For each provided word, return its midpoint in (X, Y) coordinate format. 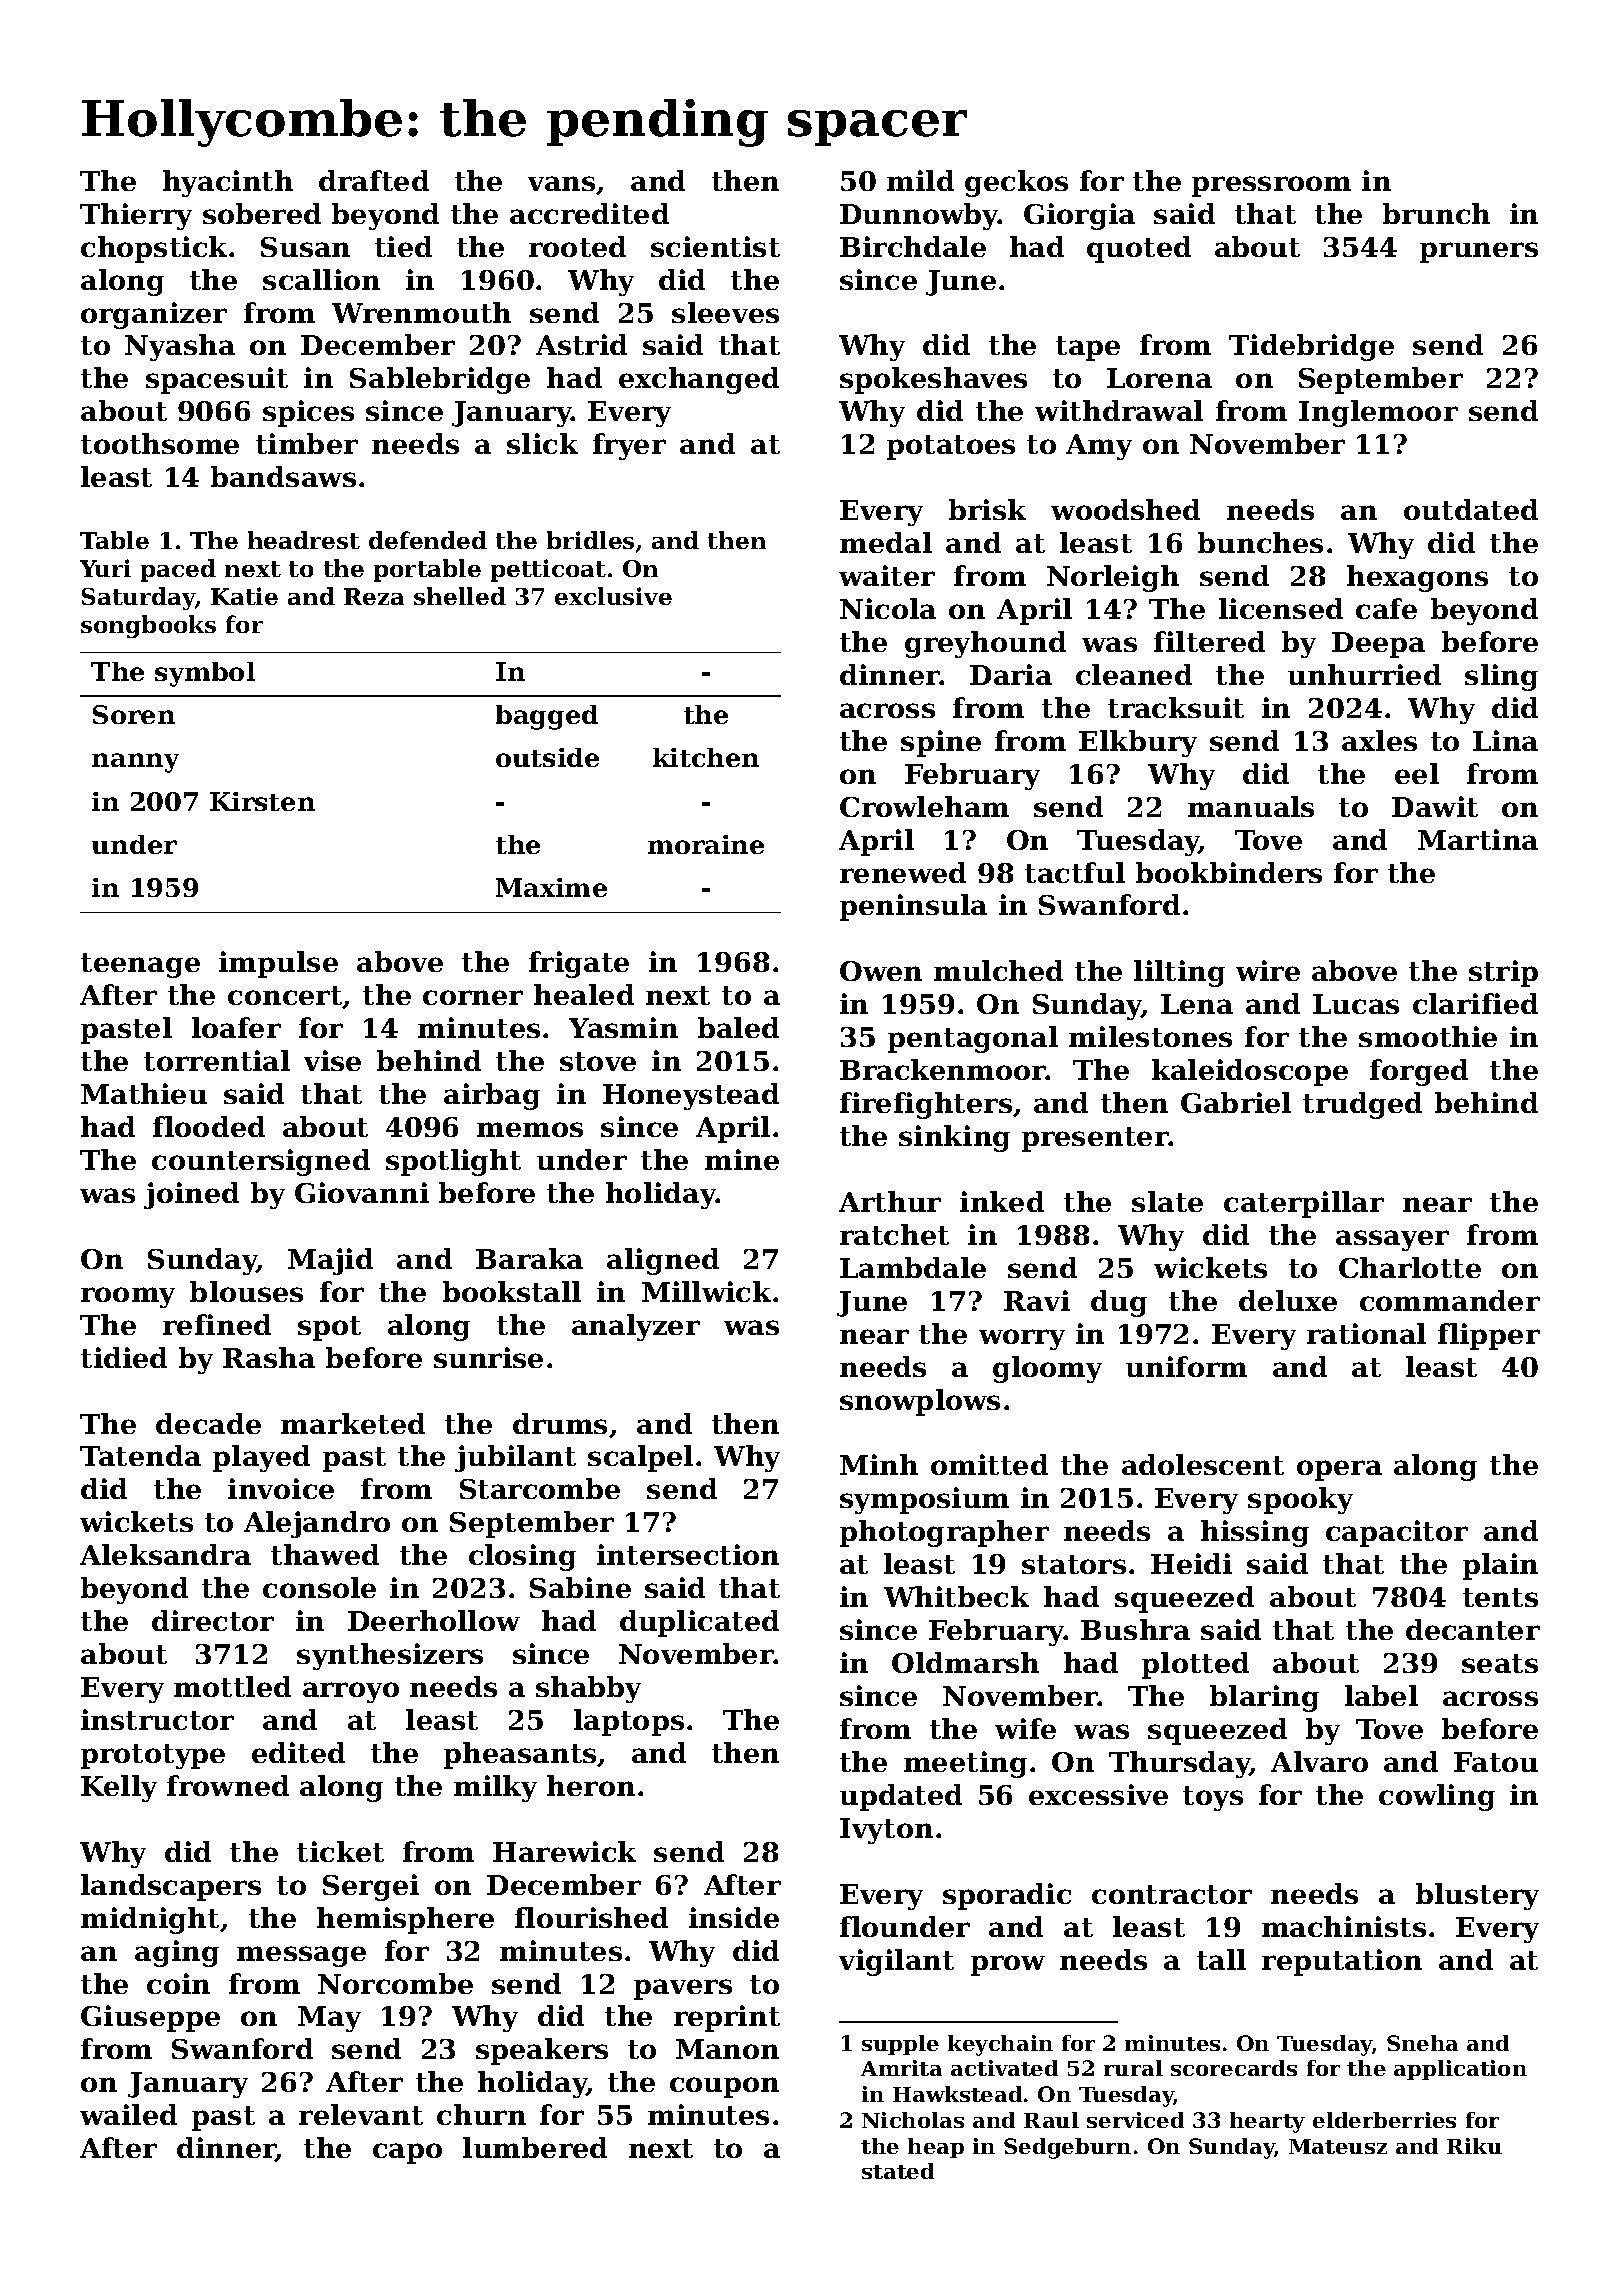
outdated (1471, 509)
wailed (128, 2114)
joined (191, 1195)
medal (886, 542)
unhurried (1364, 674)
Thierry (136, 216)
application (1460, 2070)
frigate (579, 964)
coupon (724, 2087)
